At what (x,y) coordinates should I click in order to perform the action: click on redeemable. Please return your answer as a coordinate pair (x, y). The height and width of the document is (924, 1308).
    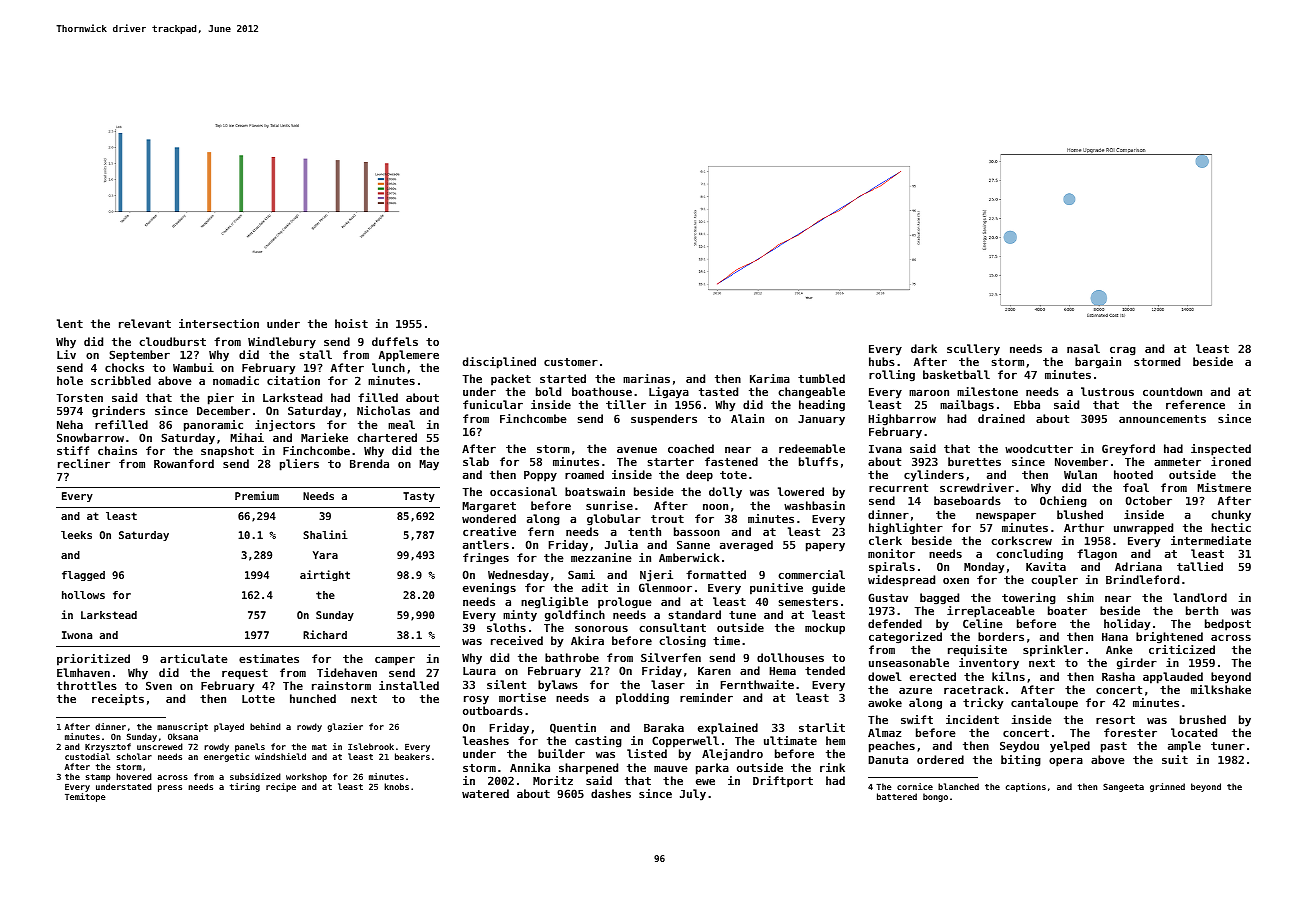
    Looking at the image, I should click on (812, 448).
